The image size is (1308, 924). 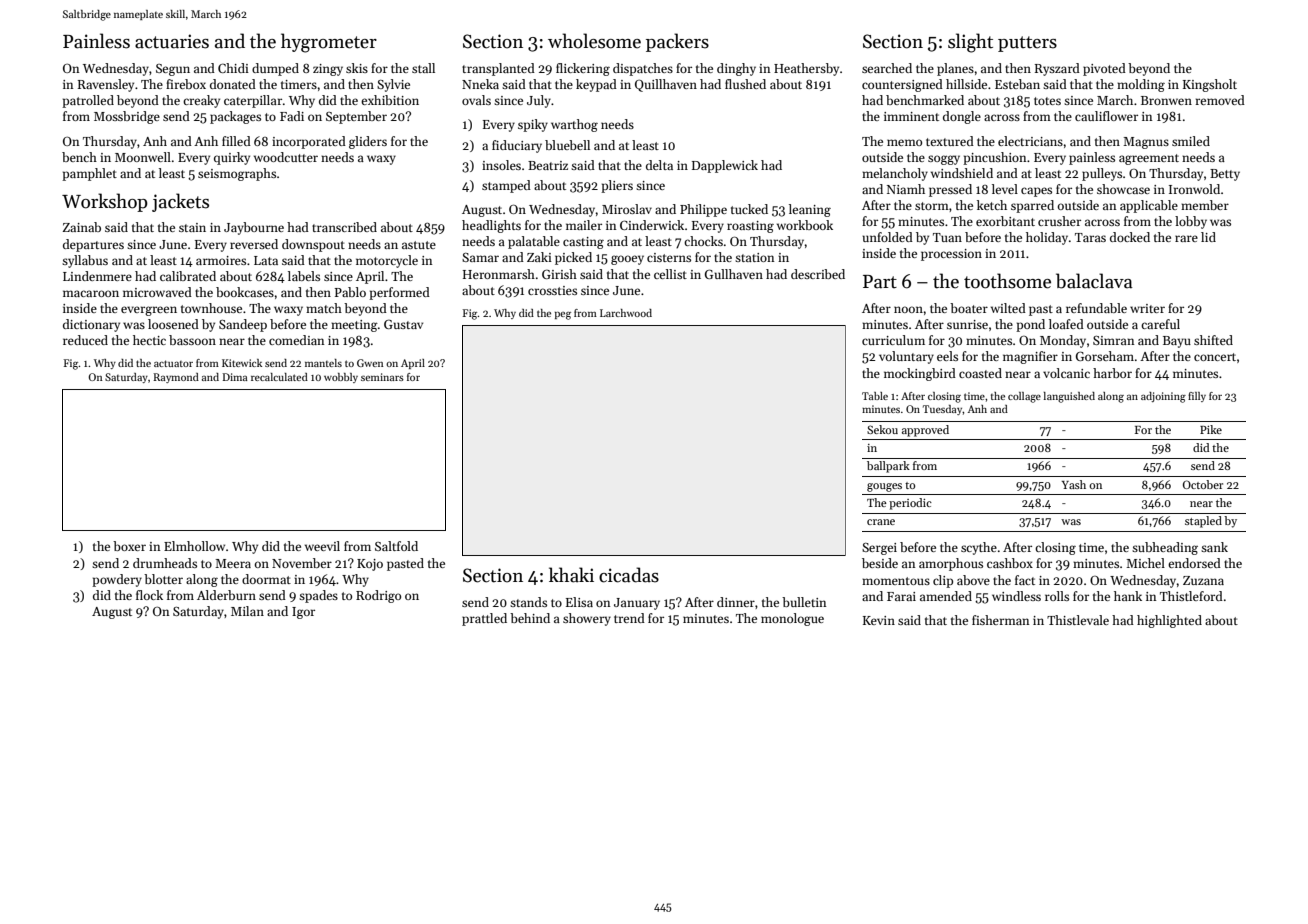 What do you see at coordinates (341, 378) in the image?
I see `wobbly` at bounding box center [341, 378].
